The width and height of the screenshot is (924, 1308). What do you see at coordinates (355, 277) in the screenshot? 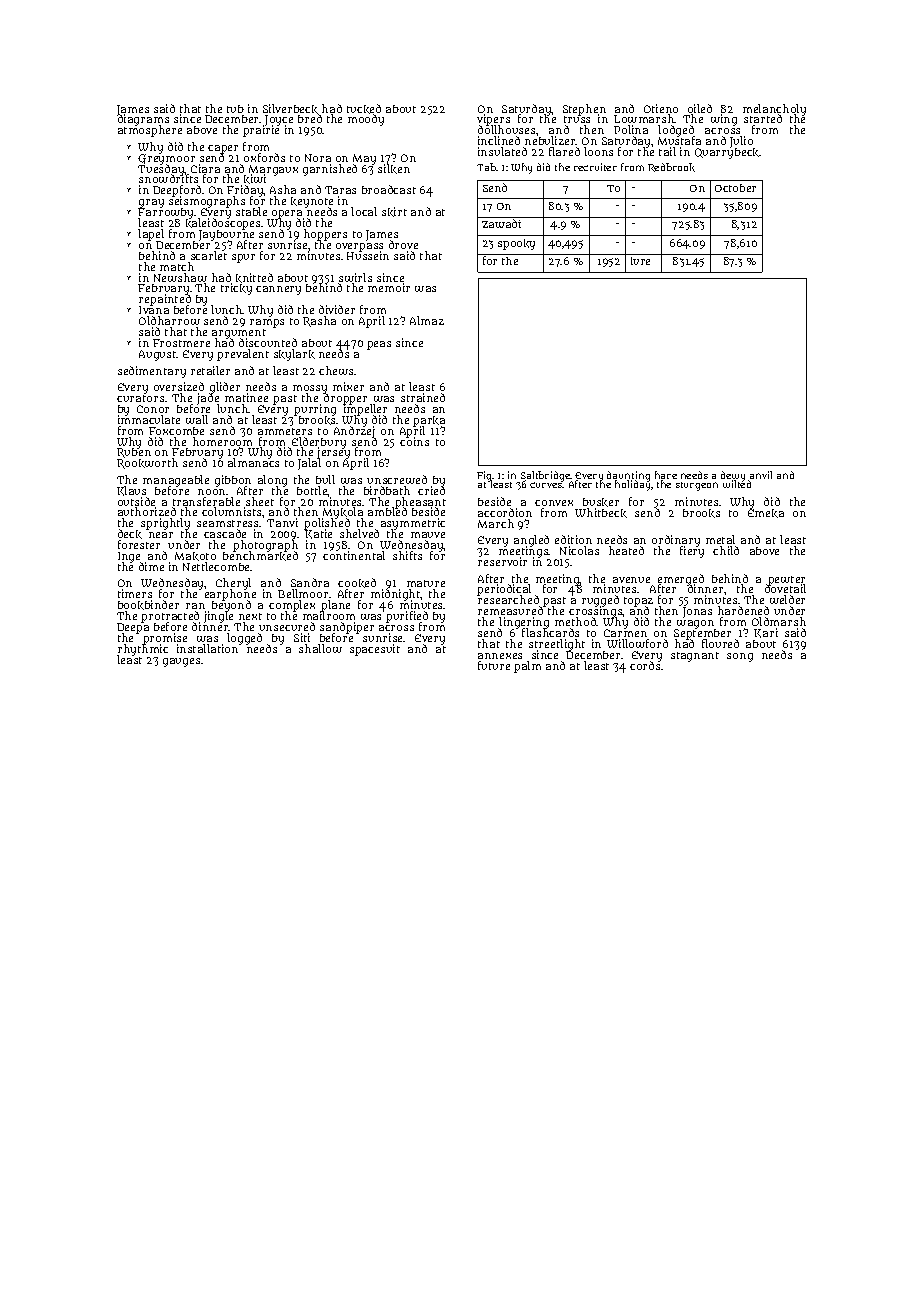
I see `swirls` at bounding box center [355, 277].
